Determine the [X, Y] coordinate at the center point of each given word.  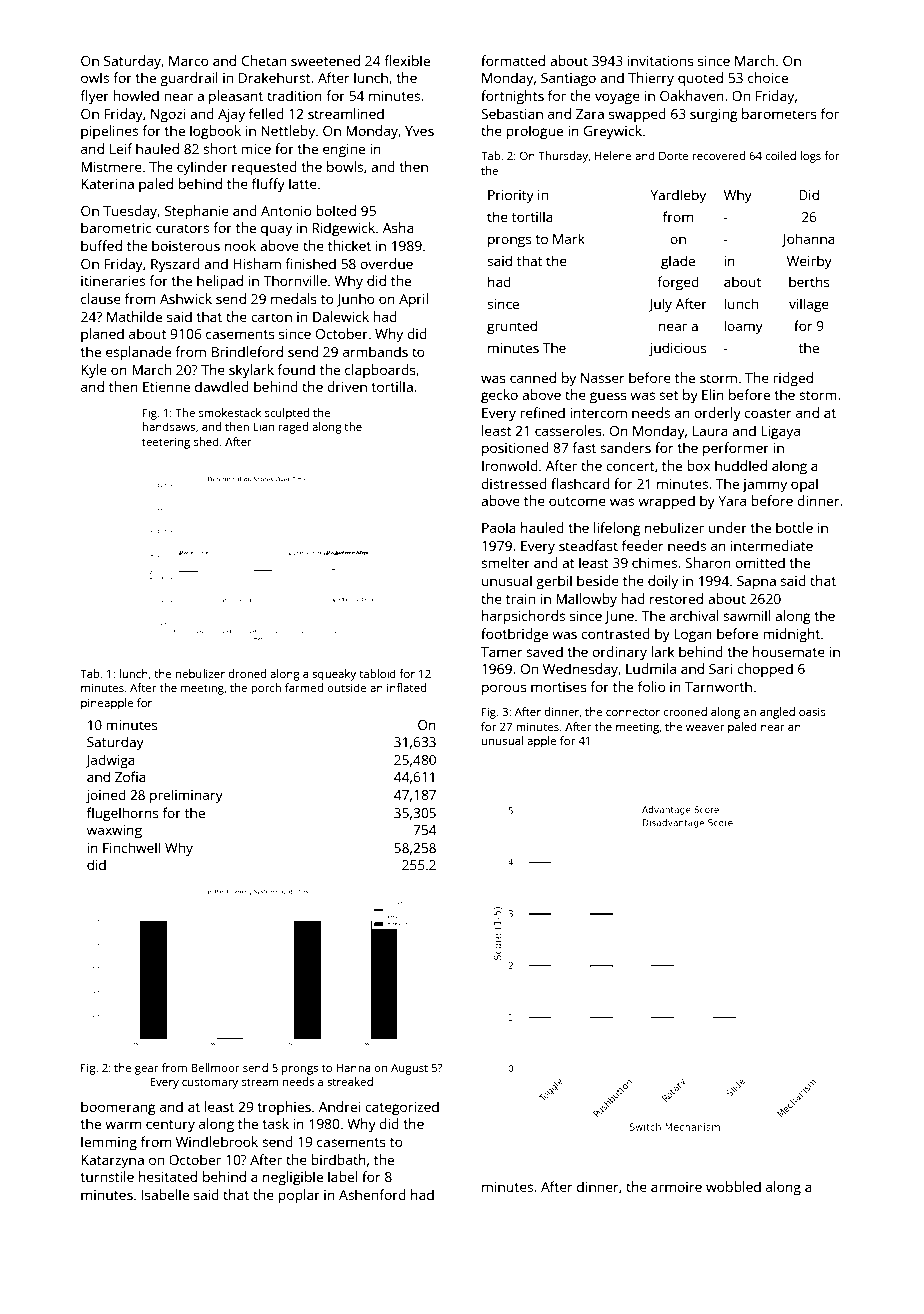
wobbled [733, 1186]
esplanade [138, 353]
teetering [166, 443]
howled [136, 95]
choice [768, 77]
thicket [349, 245]
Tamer [501, 652]
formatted [513, 60]
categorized [402, 1108]
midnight [792, 635]
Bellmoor [215, 1067]
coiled [780, 155]
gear [147, 1070]
